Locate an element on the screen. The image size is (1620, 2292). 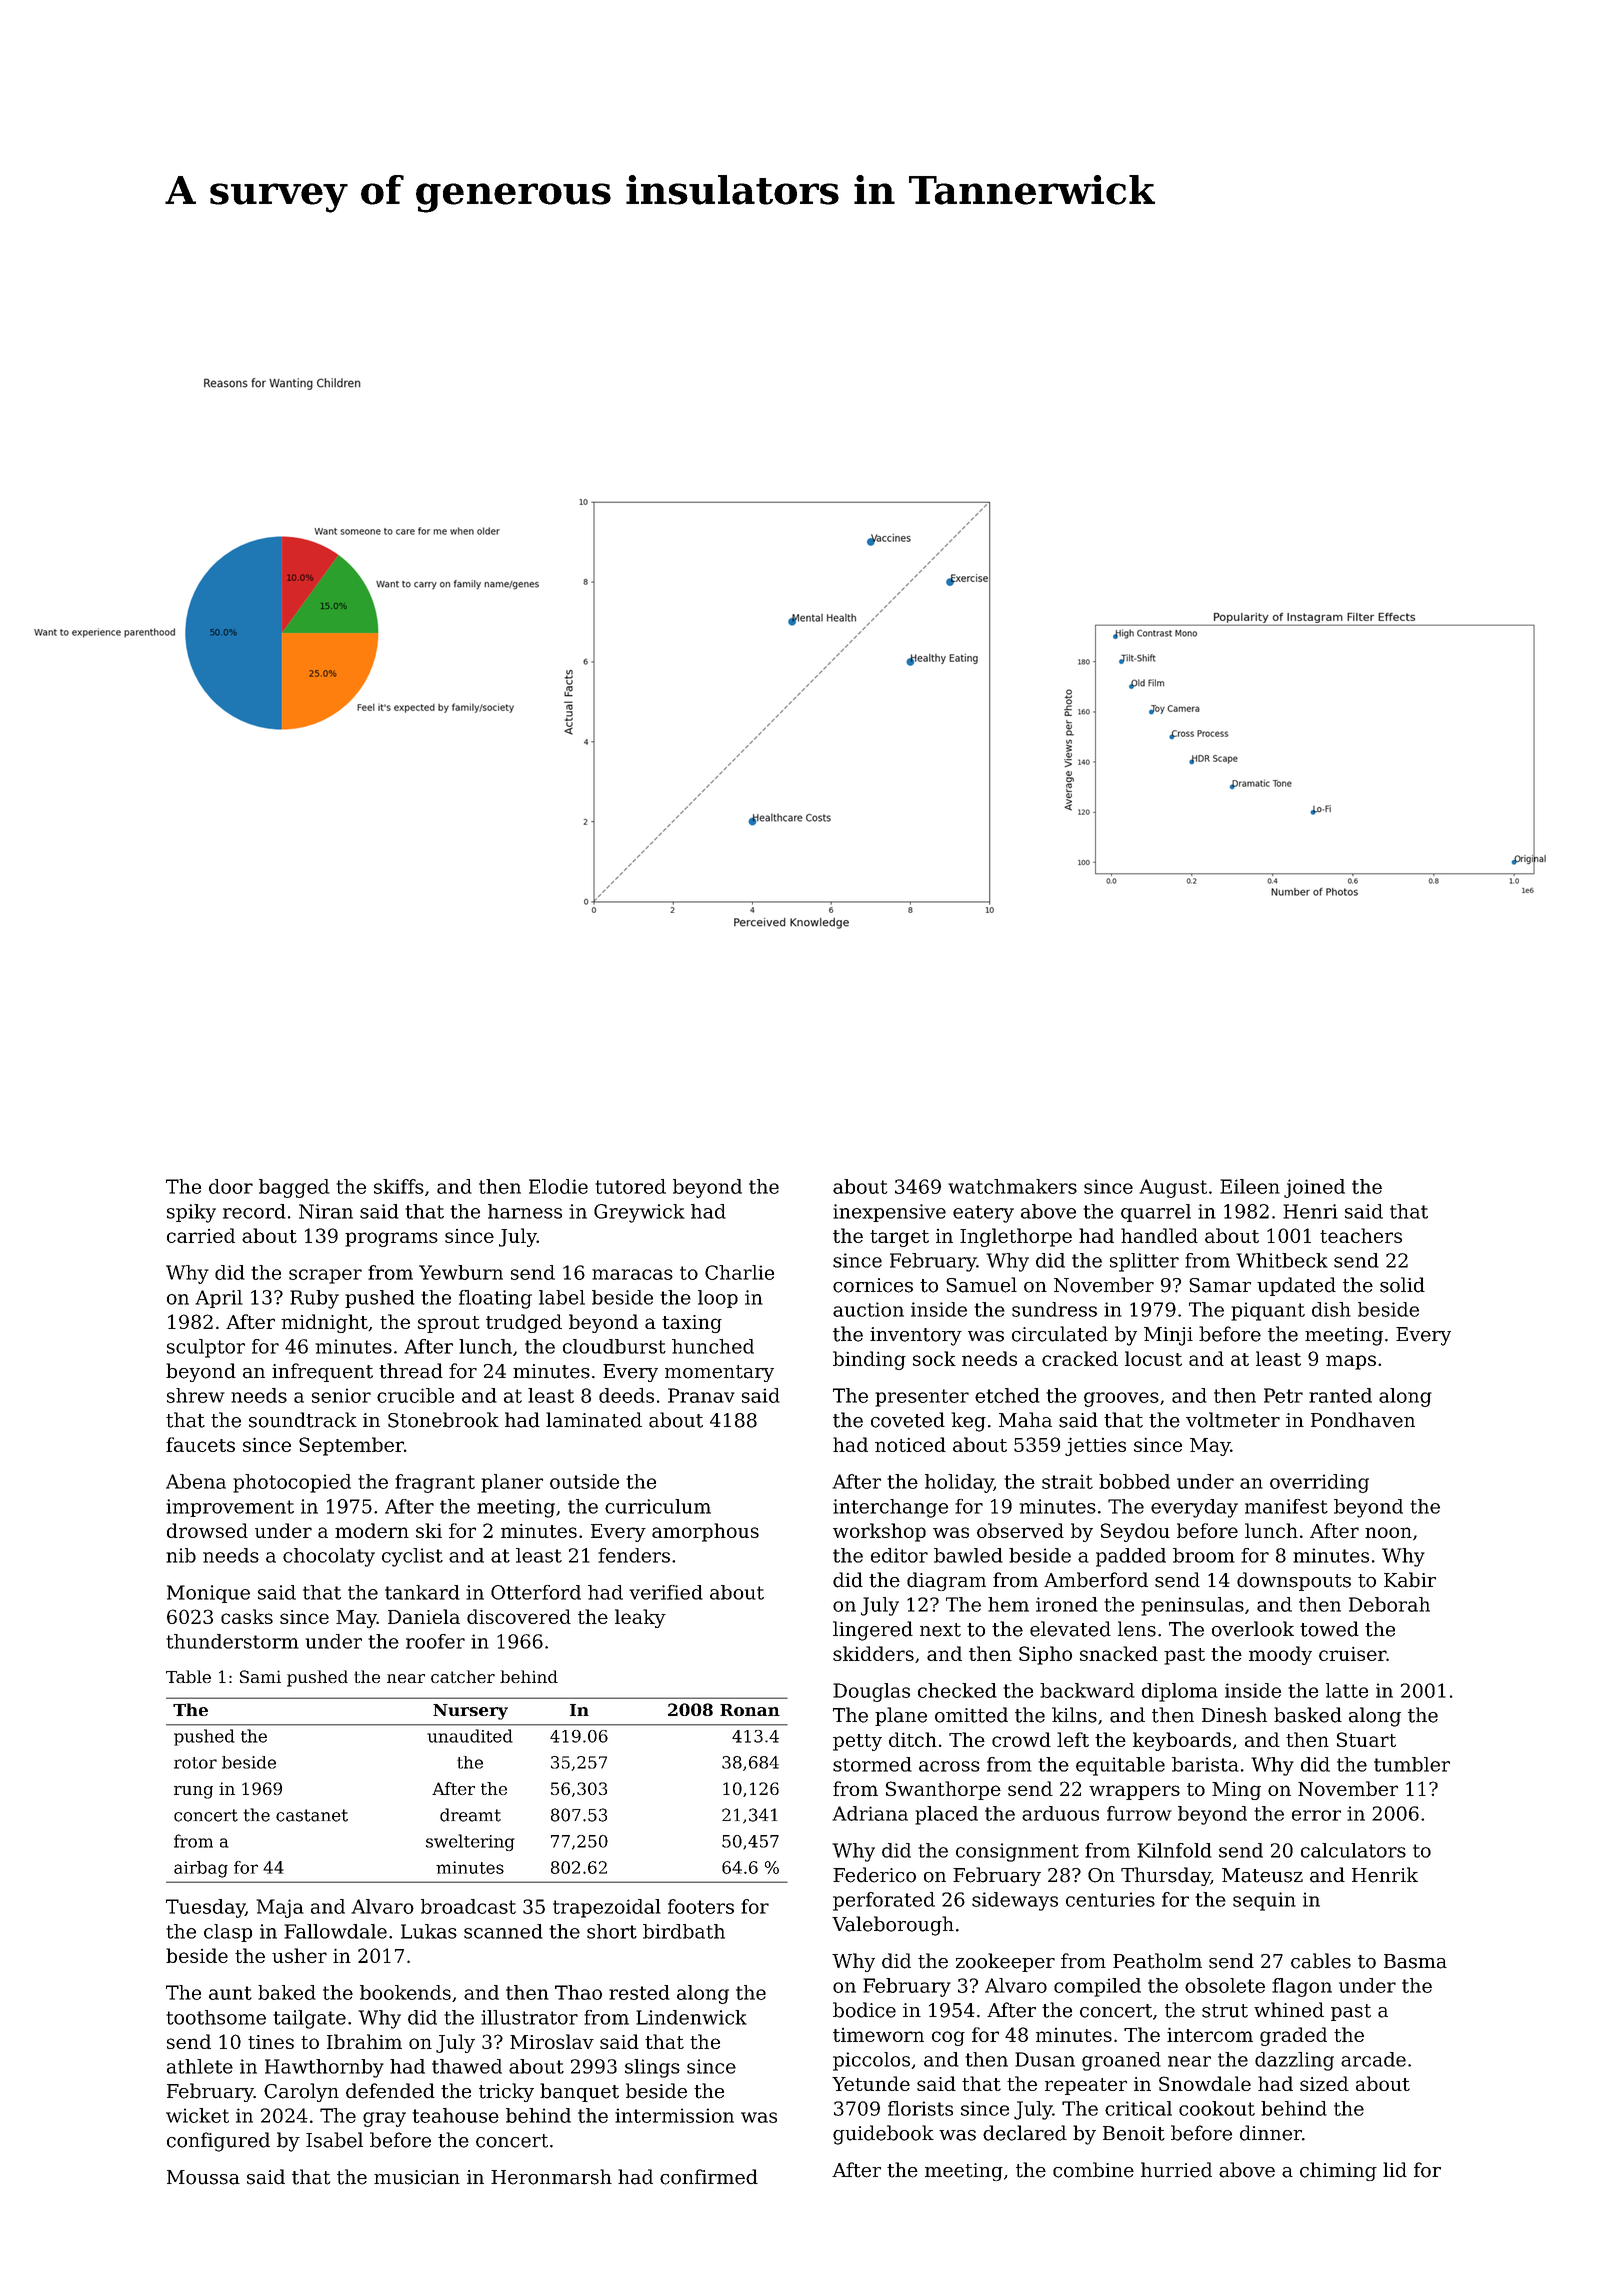
fragrant is located at coordinates (435, 1483).
